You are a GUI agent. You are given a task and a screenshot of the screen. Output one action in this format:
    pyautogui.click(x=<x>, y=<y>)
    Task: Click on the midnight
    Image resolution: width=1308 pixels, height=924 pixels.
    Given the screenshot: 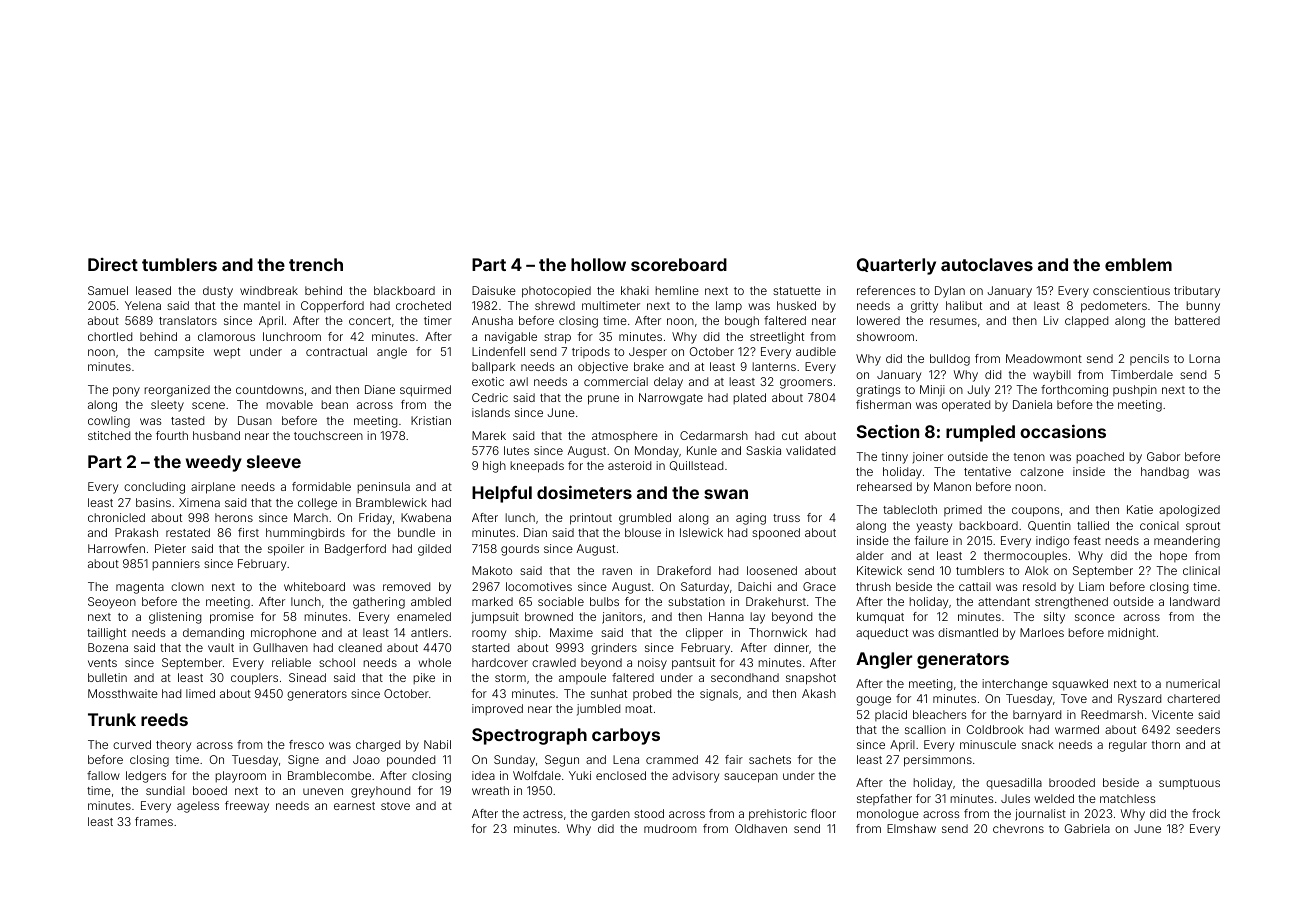 What is the action you would take?
    pyautogui.click(x=1132, y=634)
